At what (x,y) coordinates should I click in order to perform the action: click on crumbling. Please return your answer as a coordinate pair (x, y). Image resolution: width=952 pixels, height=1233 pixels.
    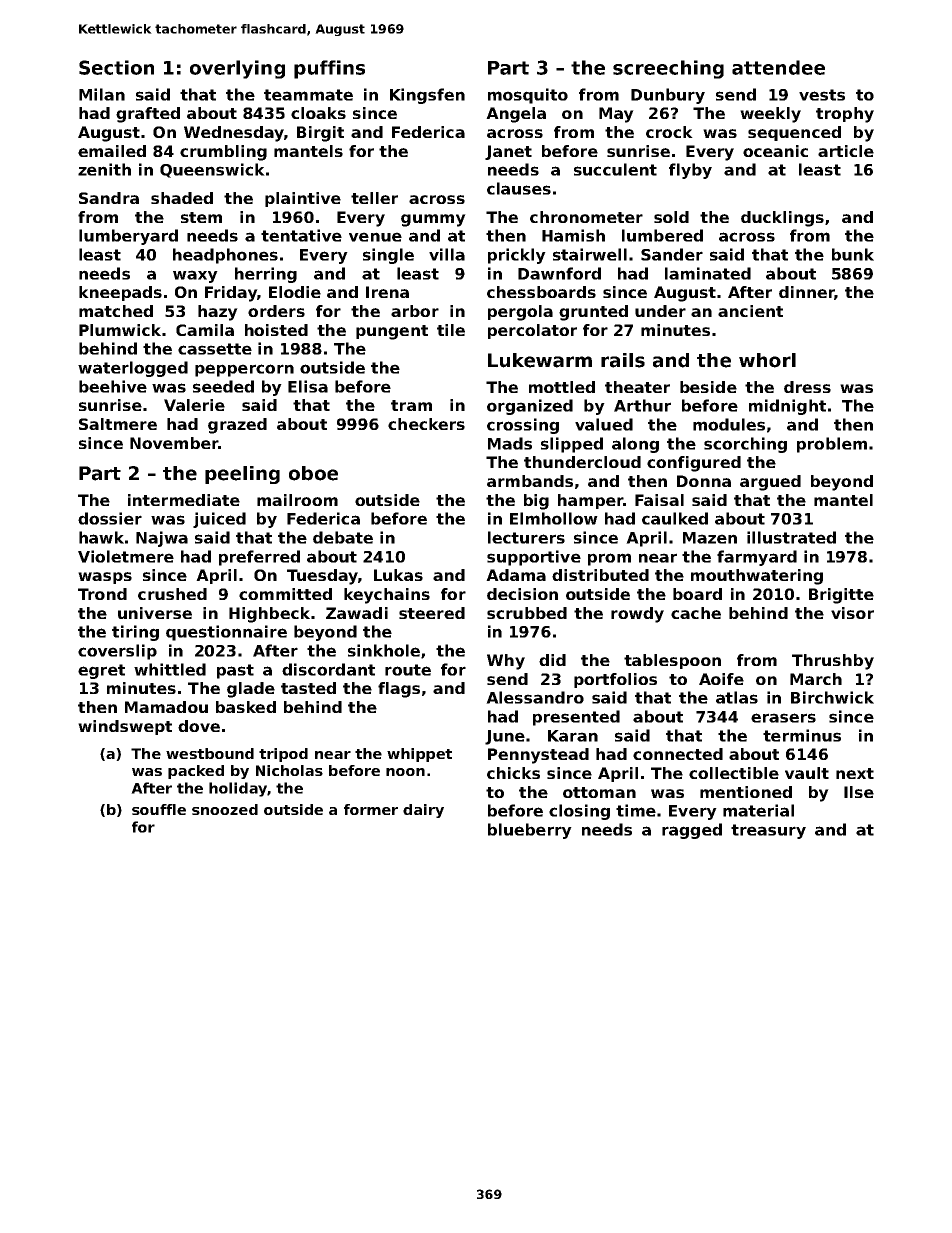
    Looking at the image, I should click on (223, 153).
